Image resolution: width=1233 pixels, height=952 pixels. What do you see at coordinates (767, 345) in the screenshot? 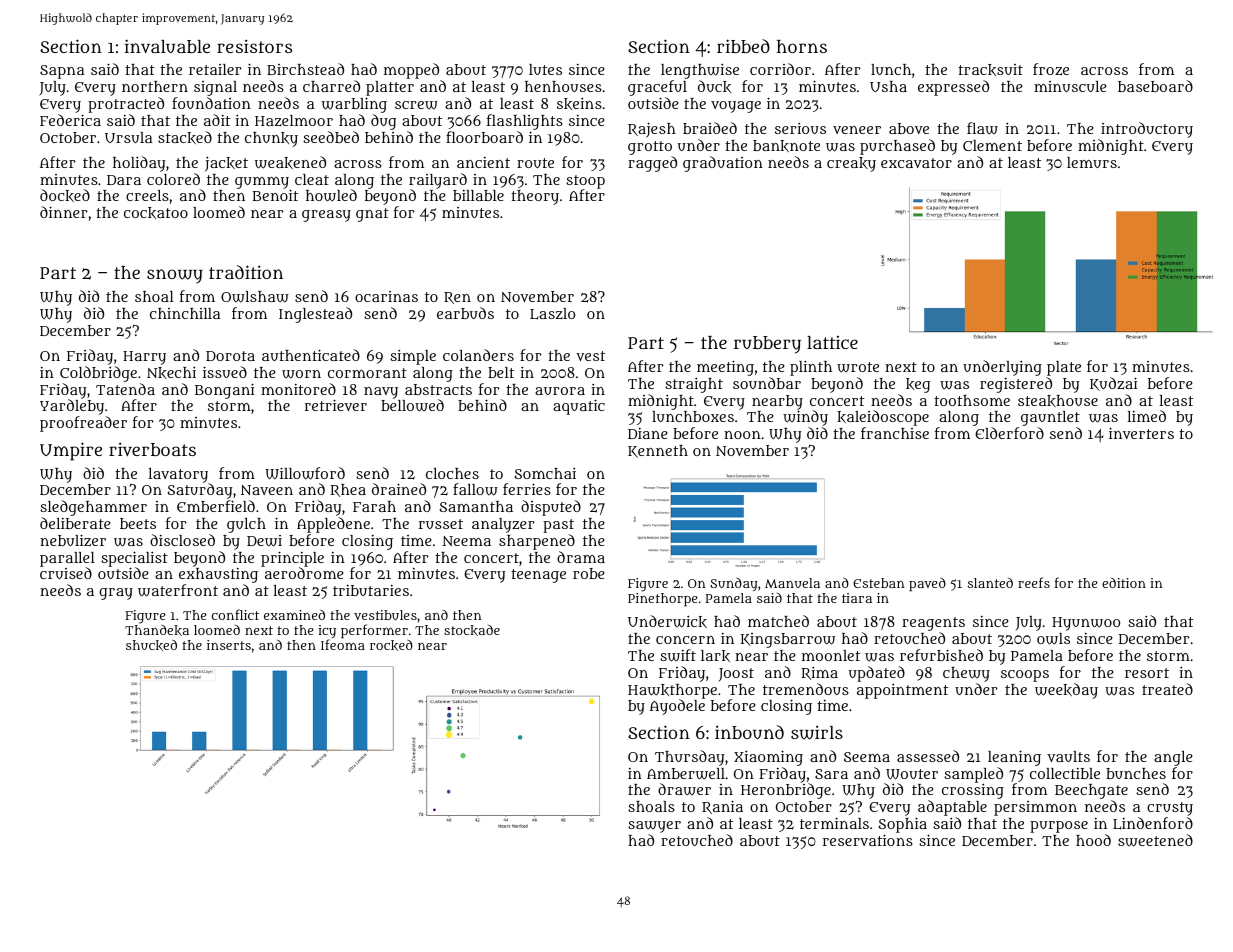
I see `rubbery` at bounding box center [767, 345].
